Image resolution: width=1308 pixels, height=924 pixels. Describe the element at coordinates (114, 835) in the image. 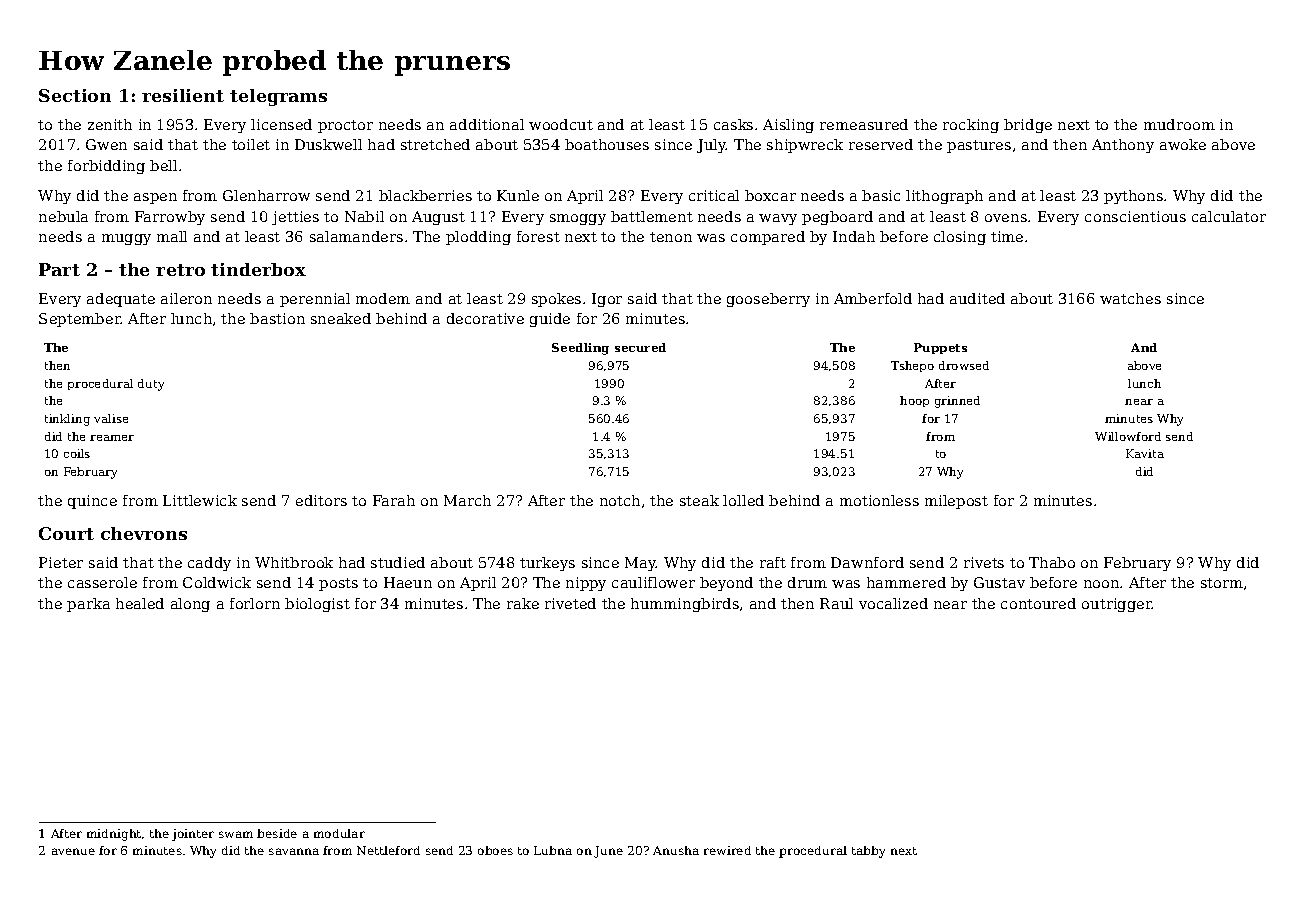

I see `midnight` at that location.
